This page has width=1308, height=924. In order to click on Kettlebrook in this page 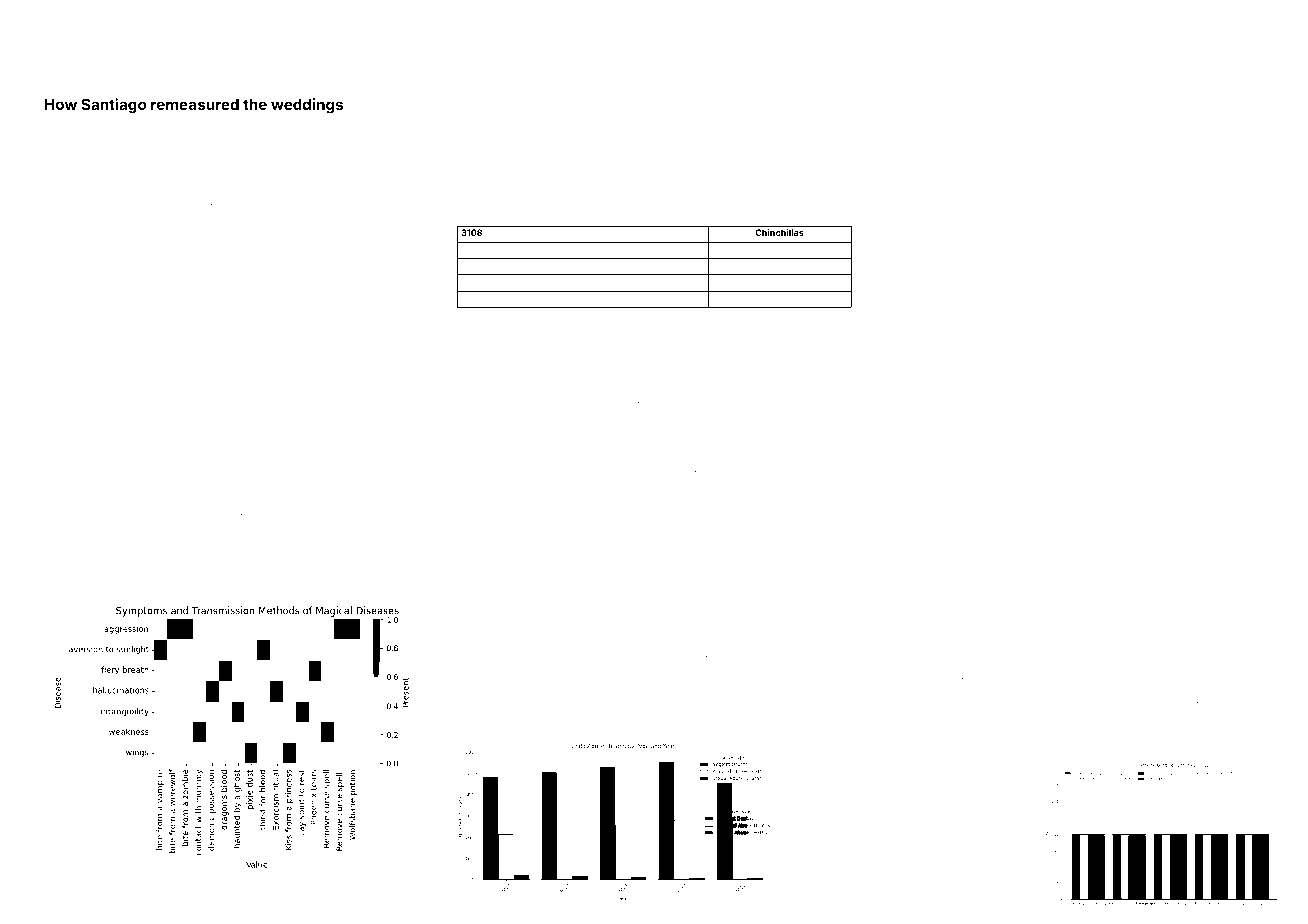, I will do `click(69, 526)`.
